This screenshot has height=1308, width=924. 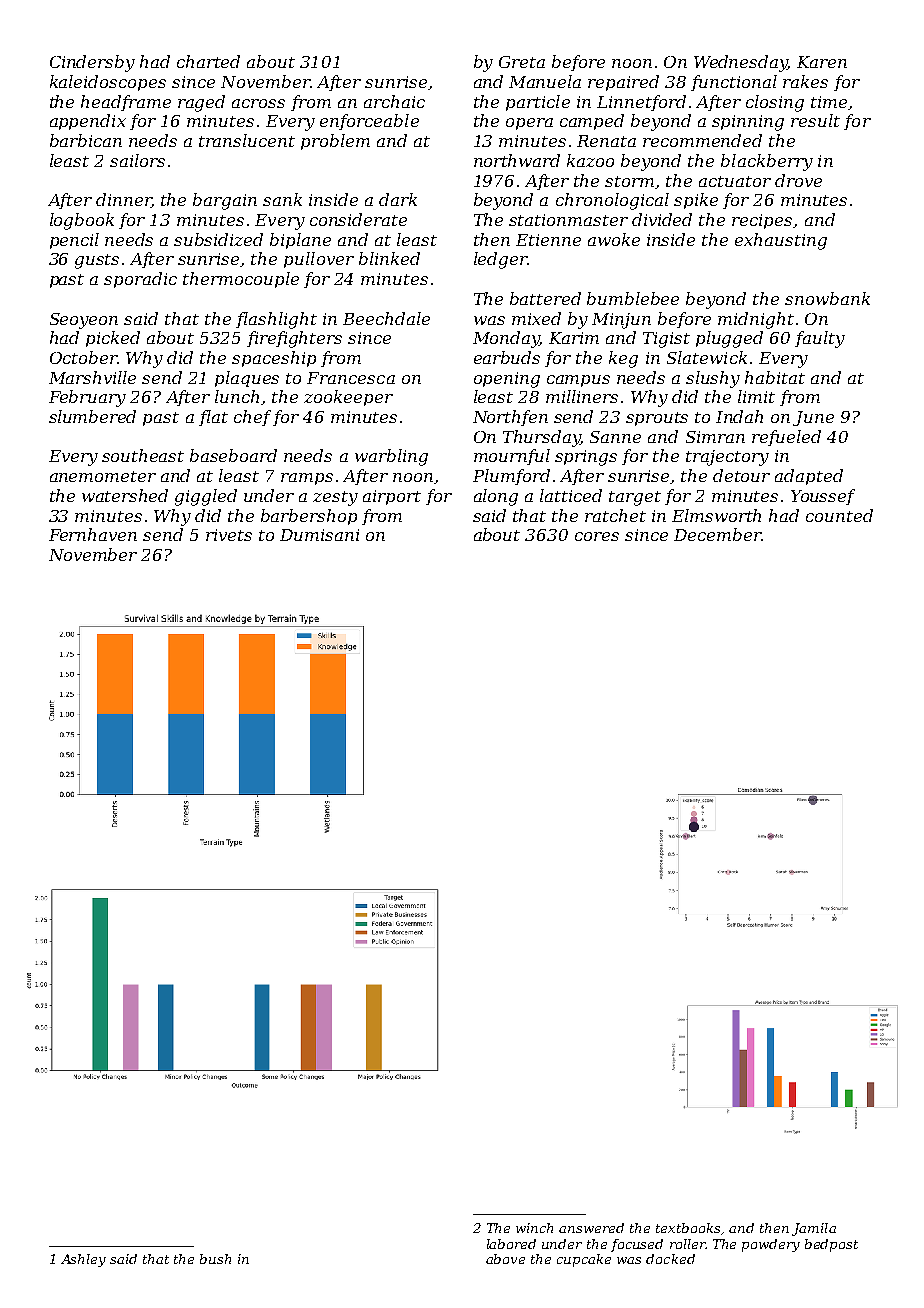 What do you see at coordinates (822, 62) in the screenshot?
I see `Karen` at bounding box center [822, 62].
